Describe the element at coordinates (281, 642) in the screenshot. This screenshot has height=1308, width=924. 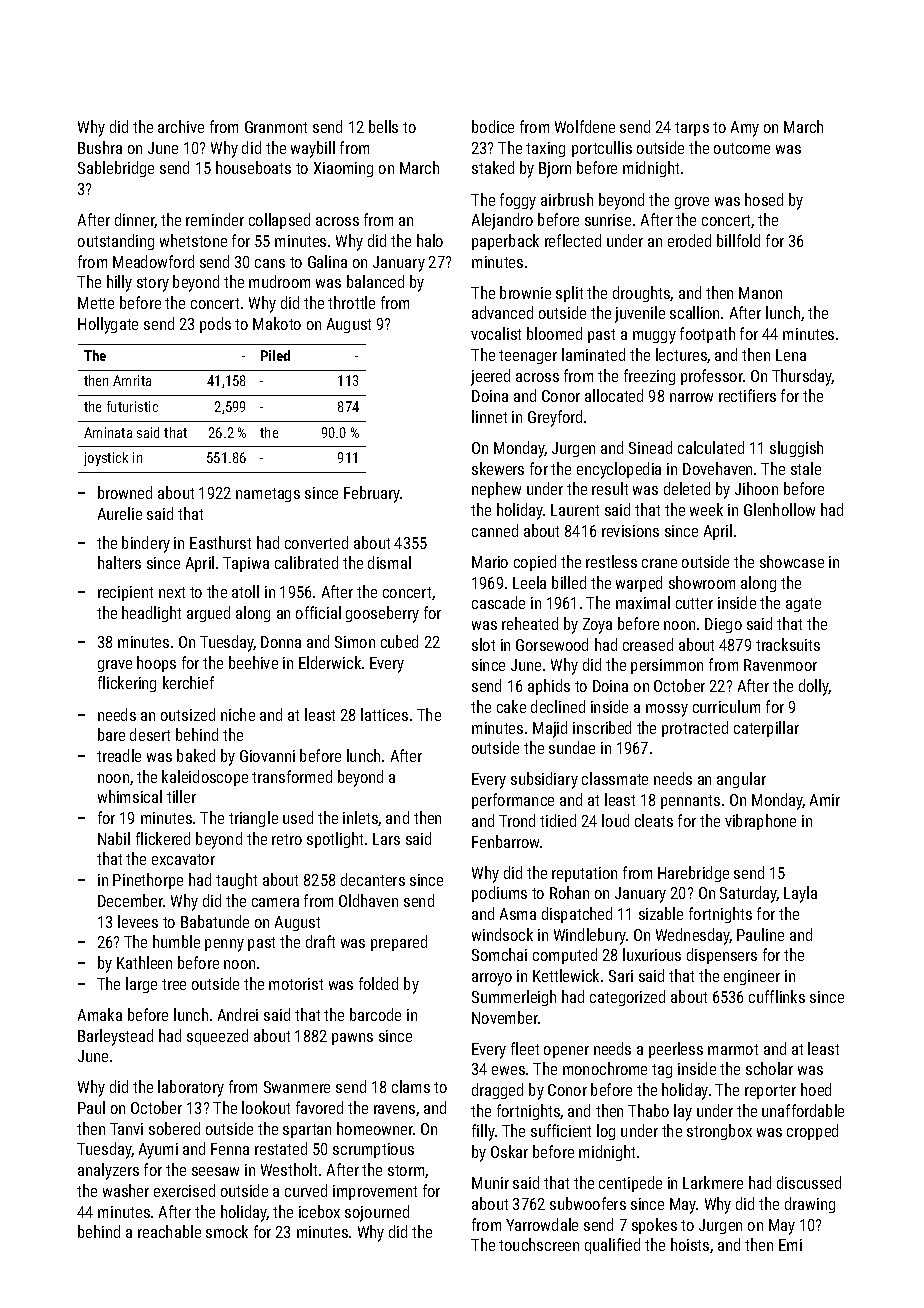
I see `Donna` at that location.
